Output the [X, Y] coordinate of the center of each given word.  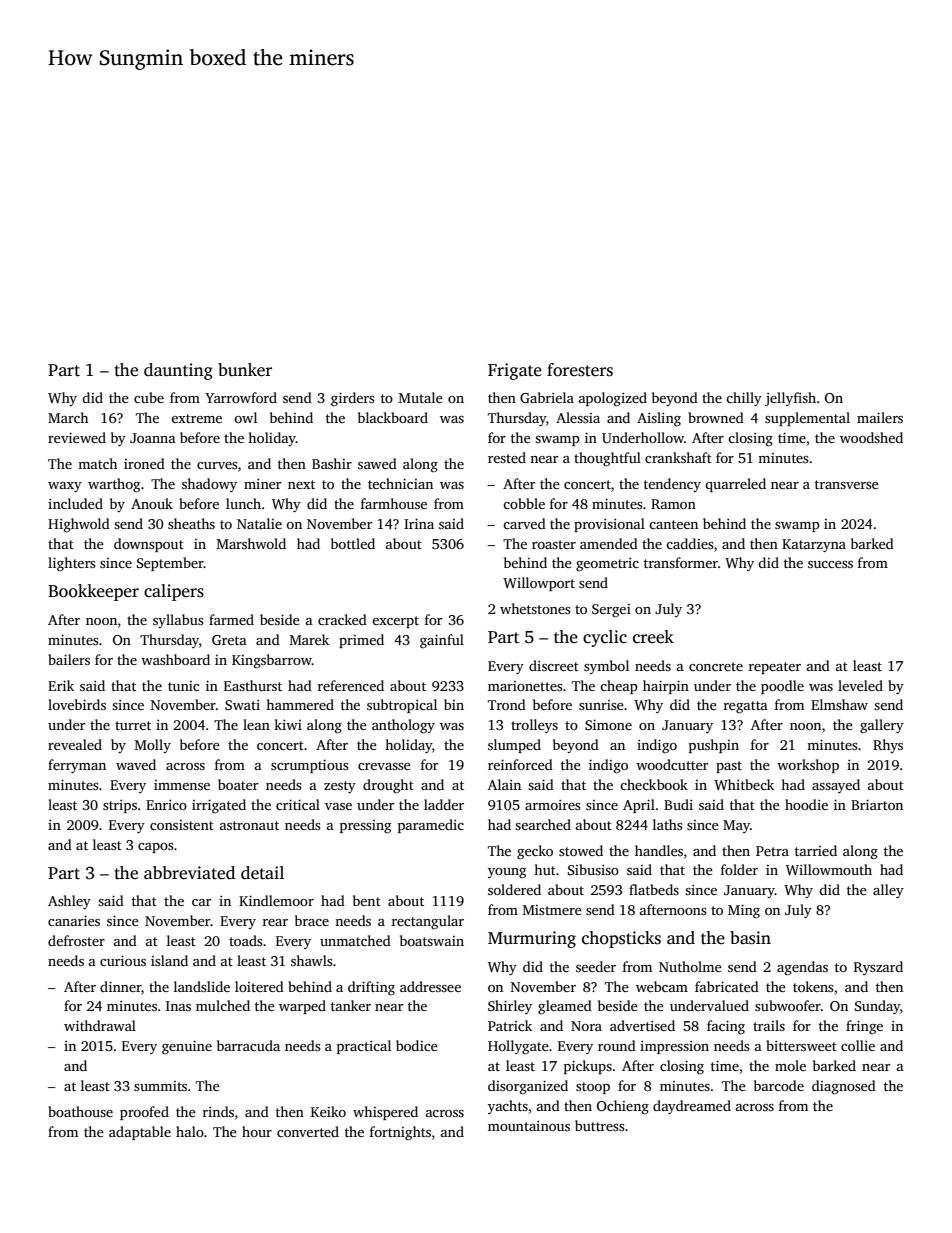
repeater [775, 668]
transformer [681, 562]
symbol [606, 667]
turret [133, 725]
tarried [816, 850]
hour [257, 1131]
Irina [419, 523]
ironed [144, 463]
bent [367, 900]
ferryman [77, 766]
